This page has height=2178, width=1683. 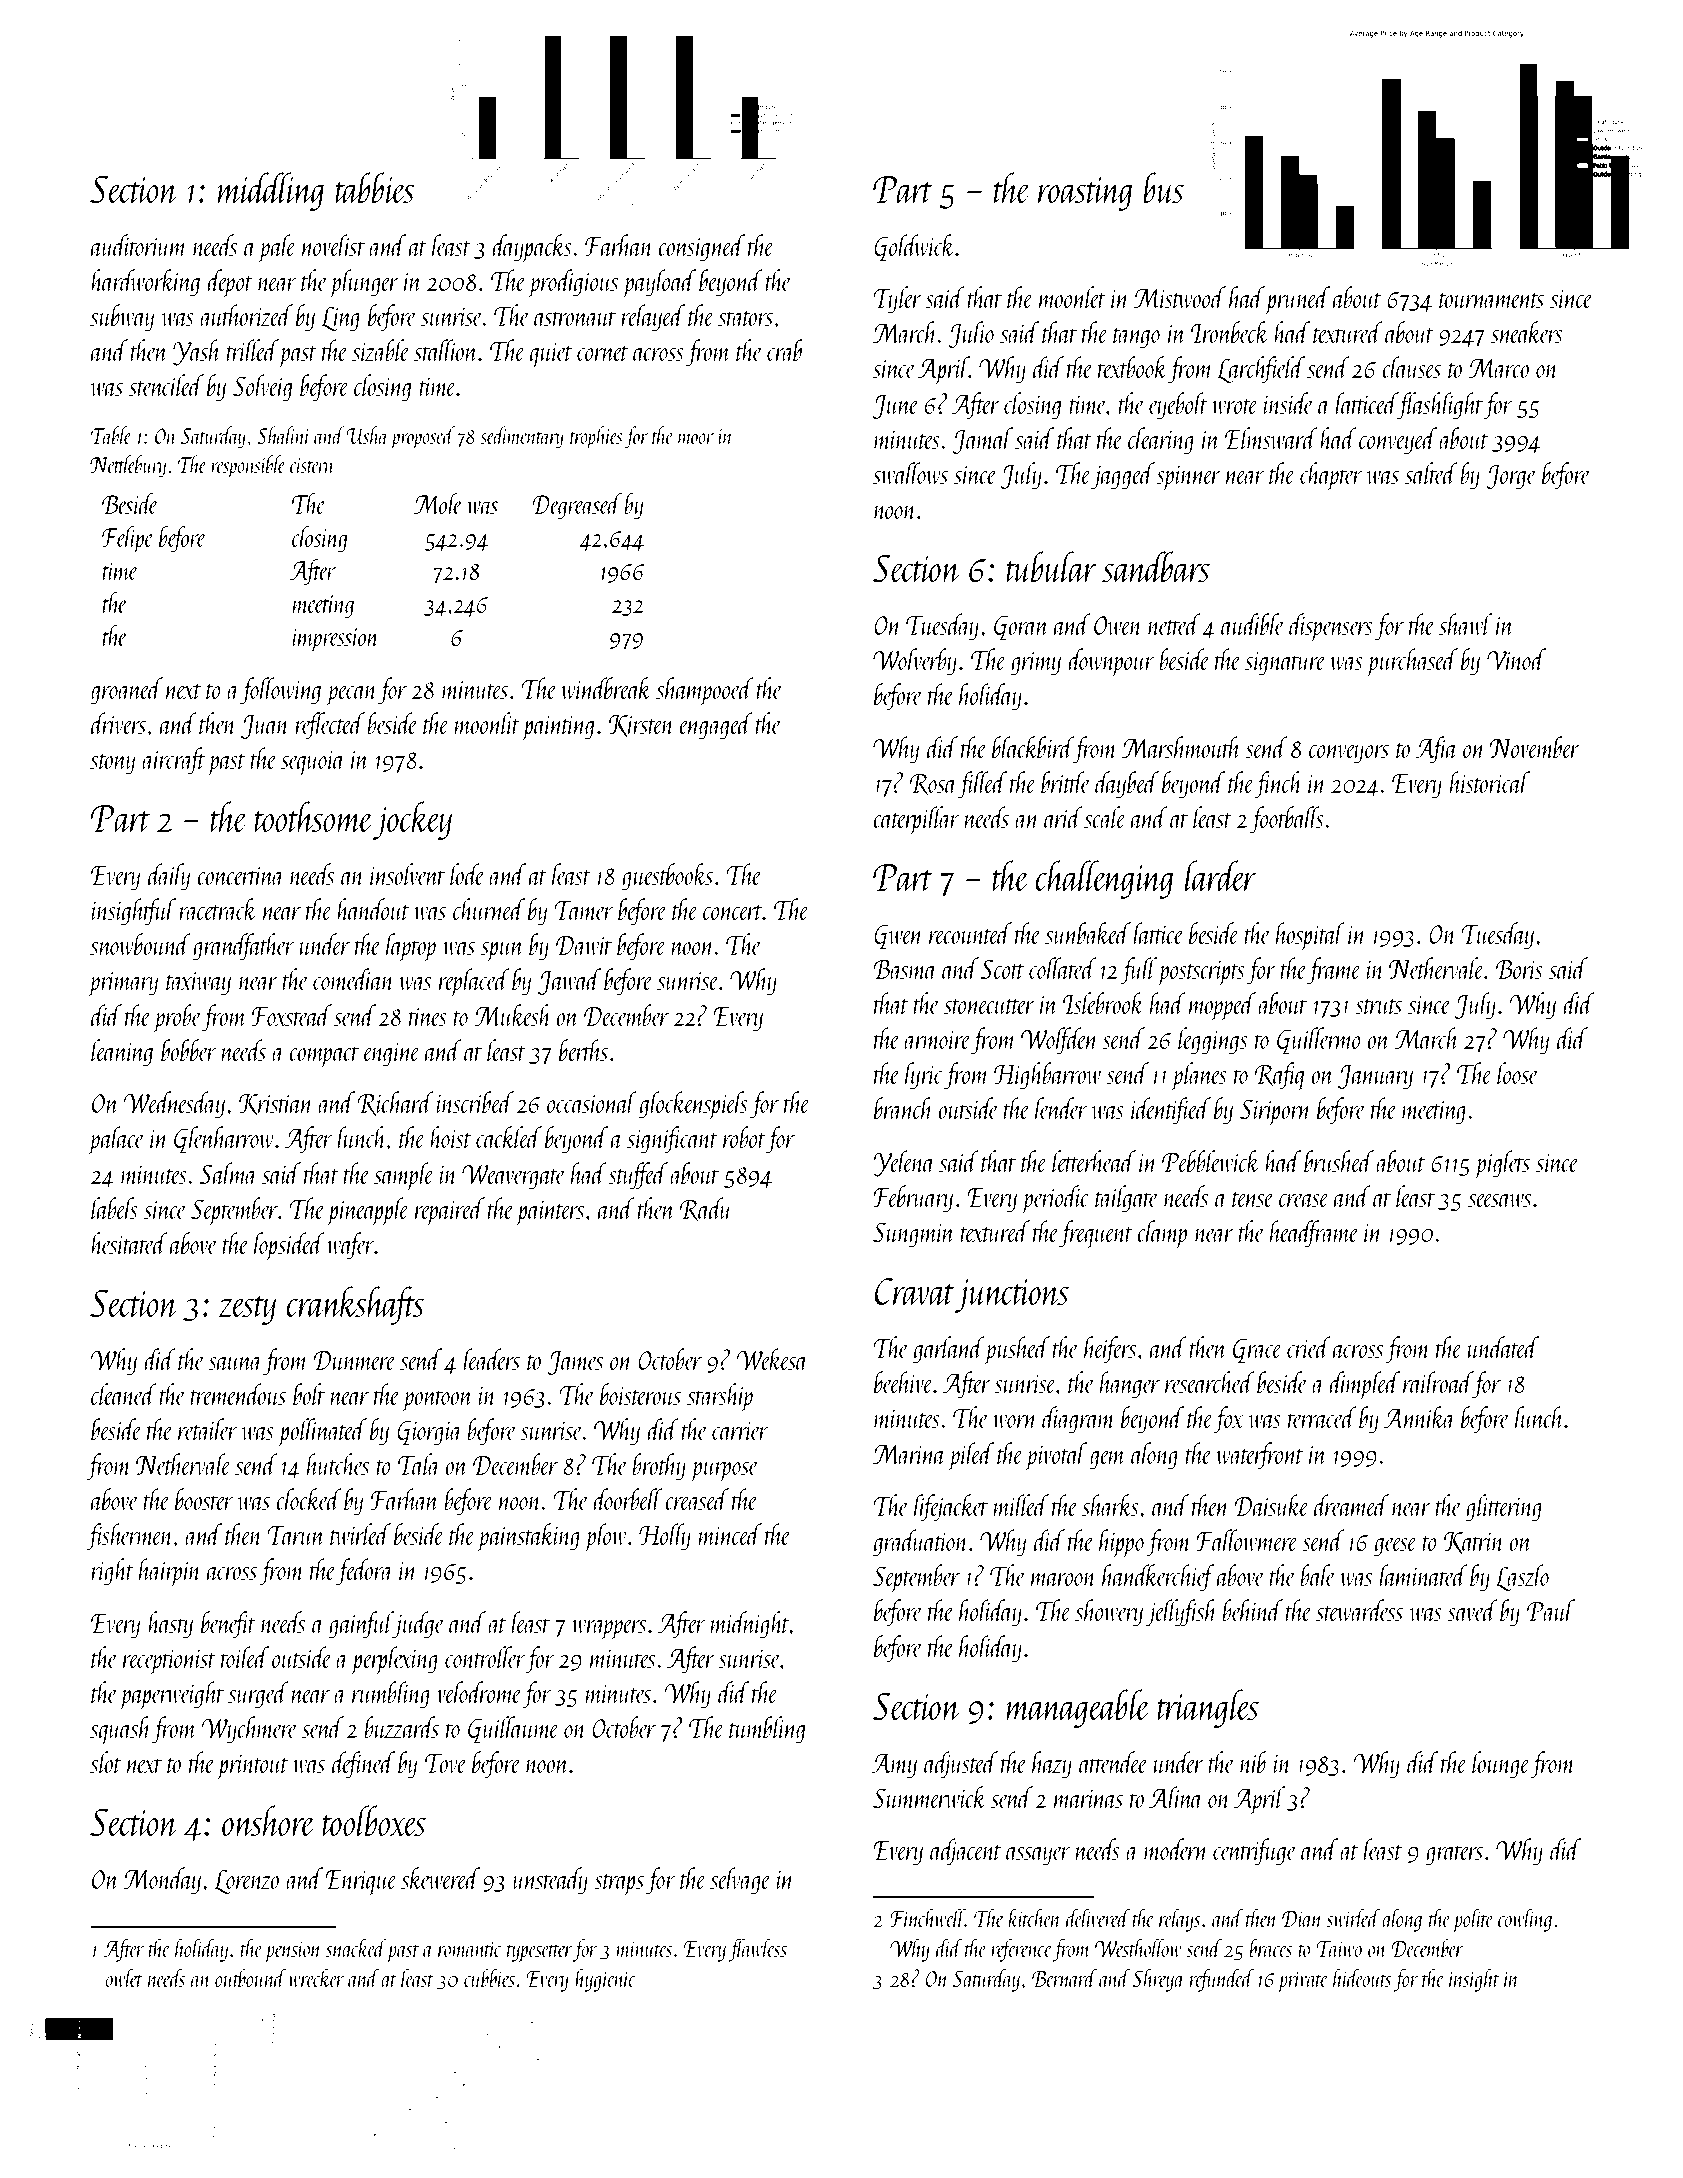 What do you see at coordinates (1163, 188) in the page?
I see `bus` at bounding box center [1163, 188].
